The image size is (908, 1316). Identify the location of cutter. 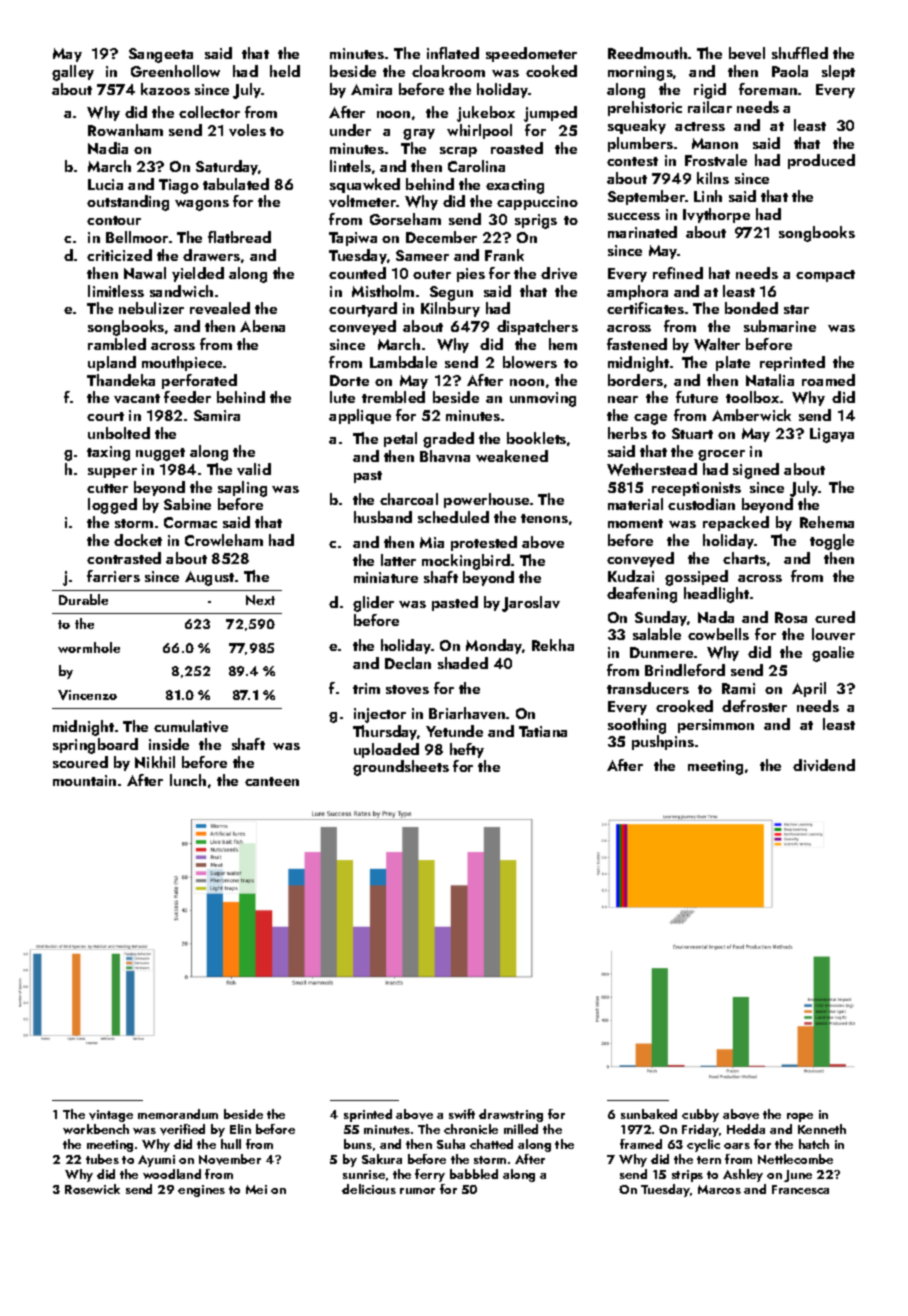
(107, 488).
